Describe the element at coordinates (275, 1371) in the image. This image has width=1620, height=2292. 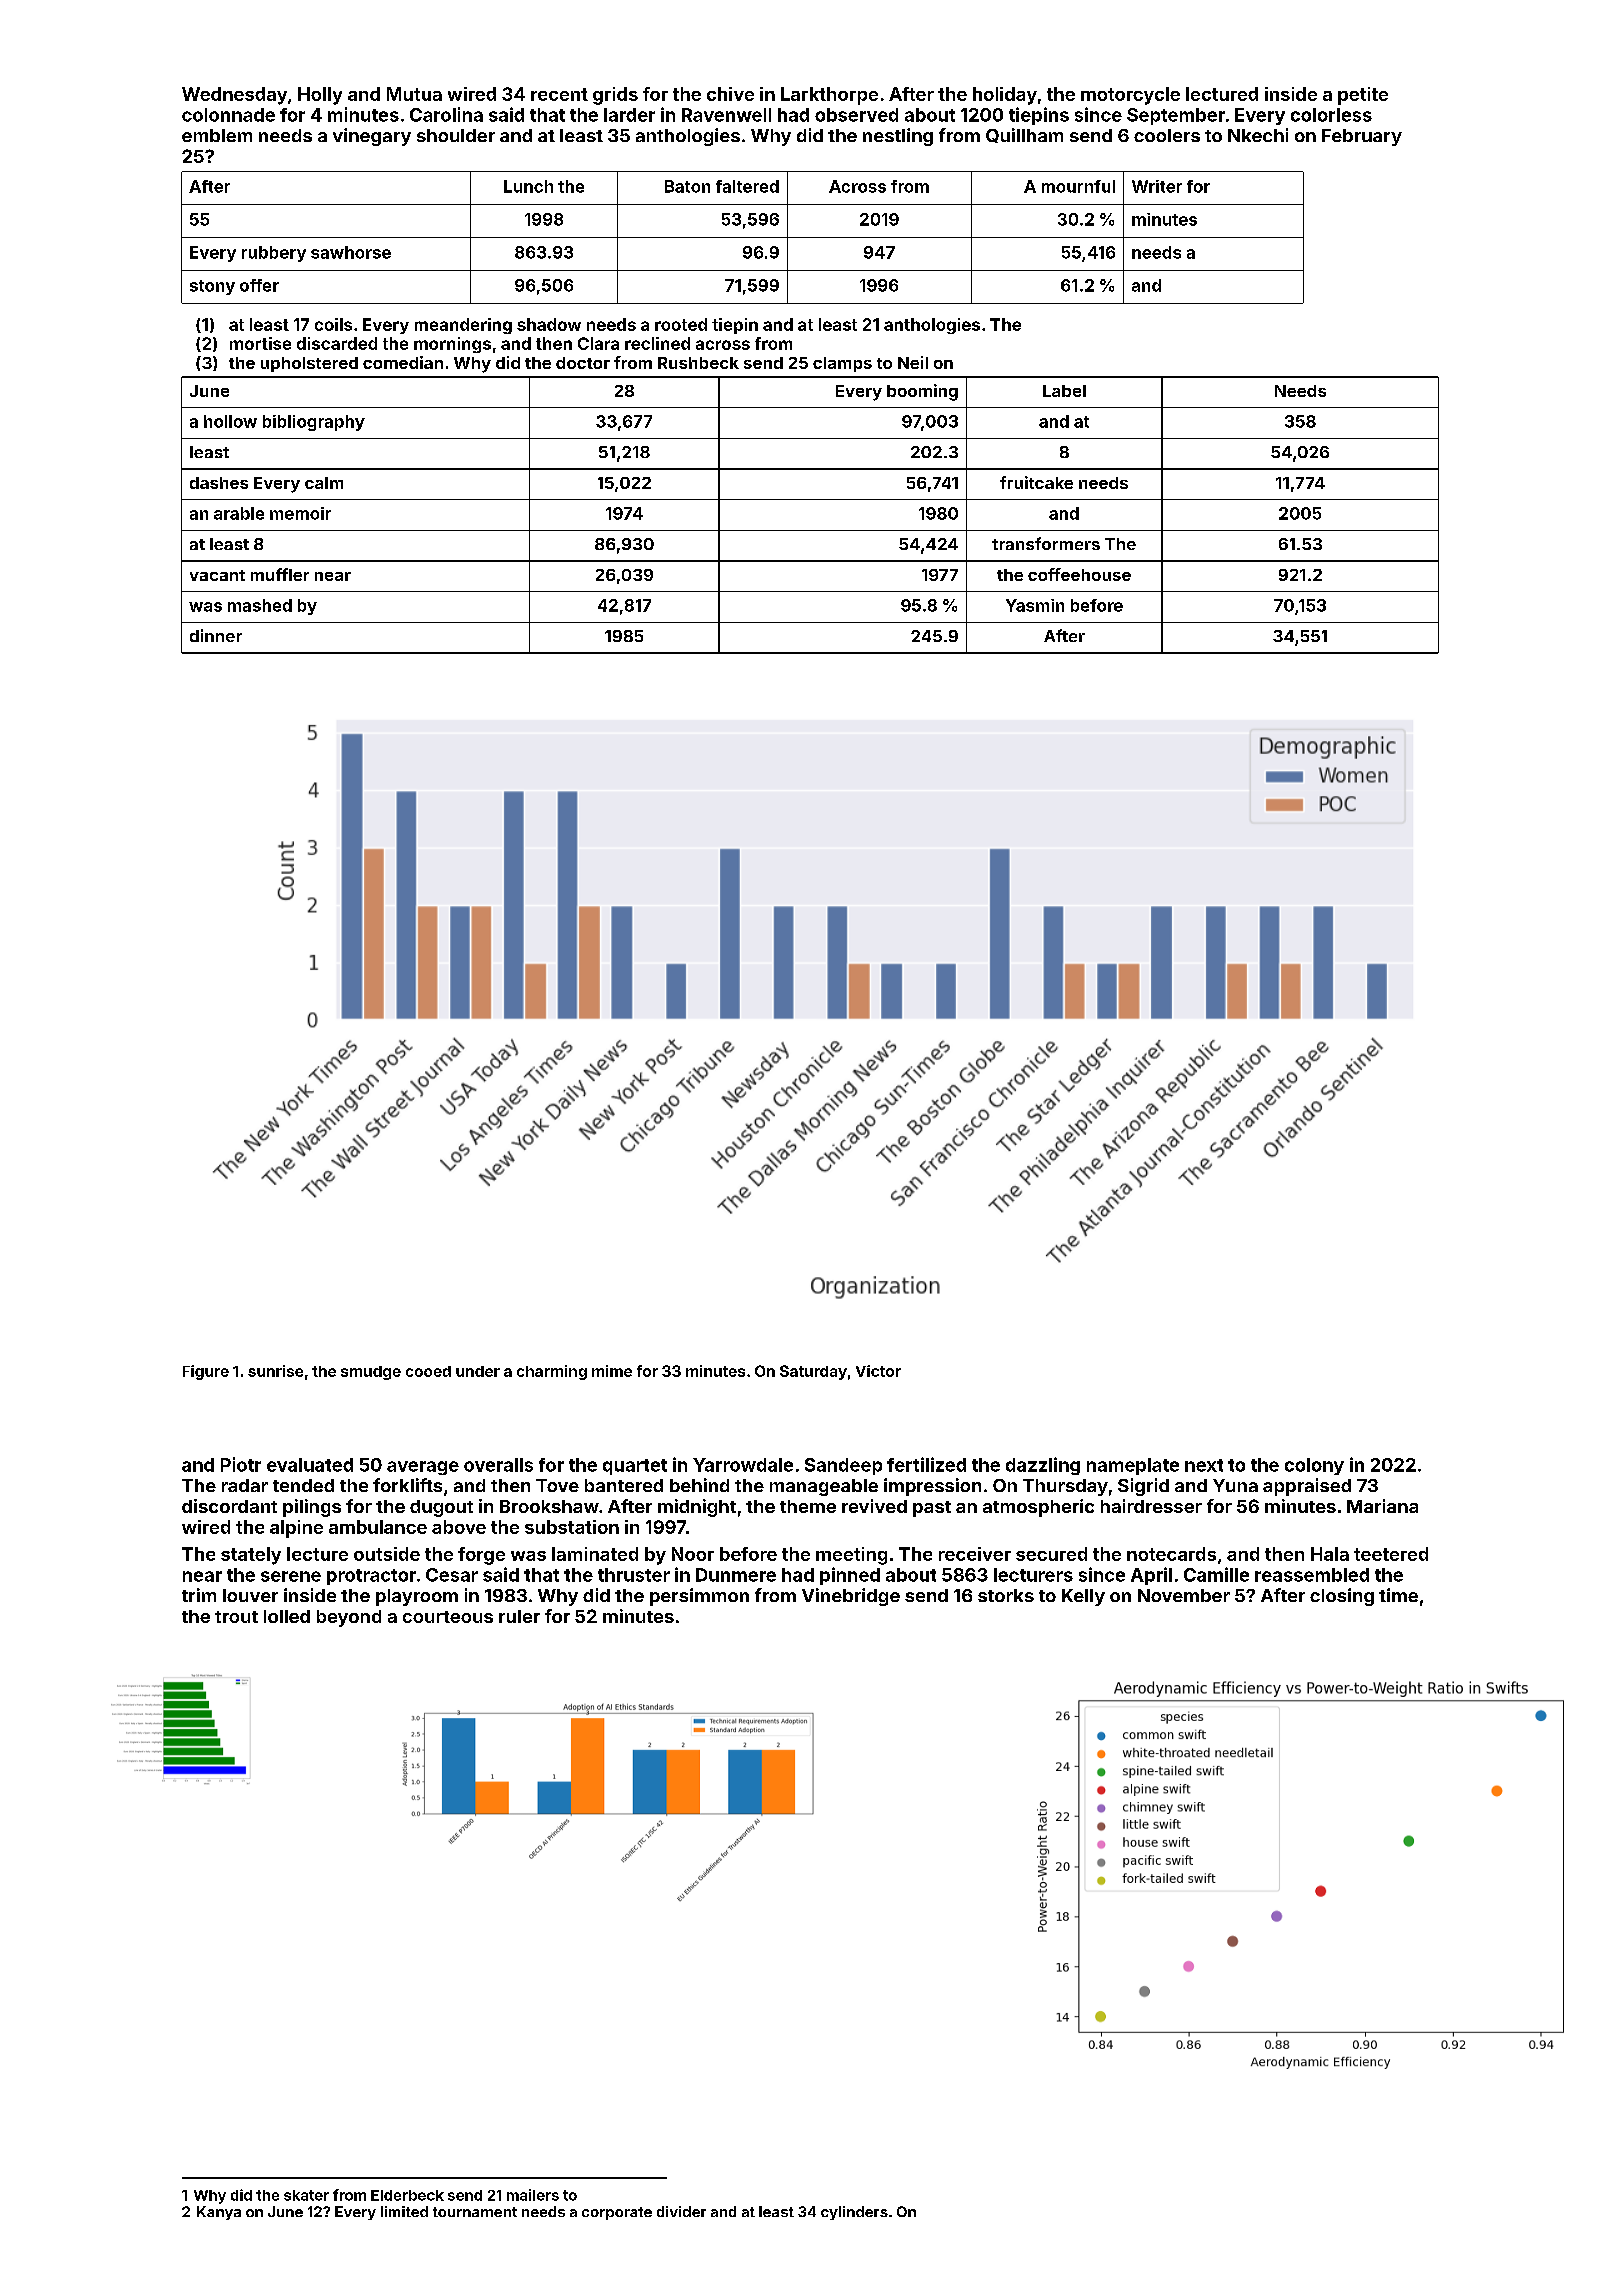
I see `sunrise` at that location.
